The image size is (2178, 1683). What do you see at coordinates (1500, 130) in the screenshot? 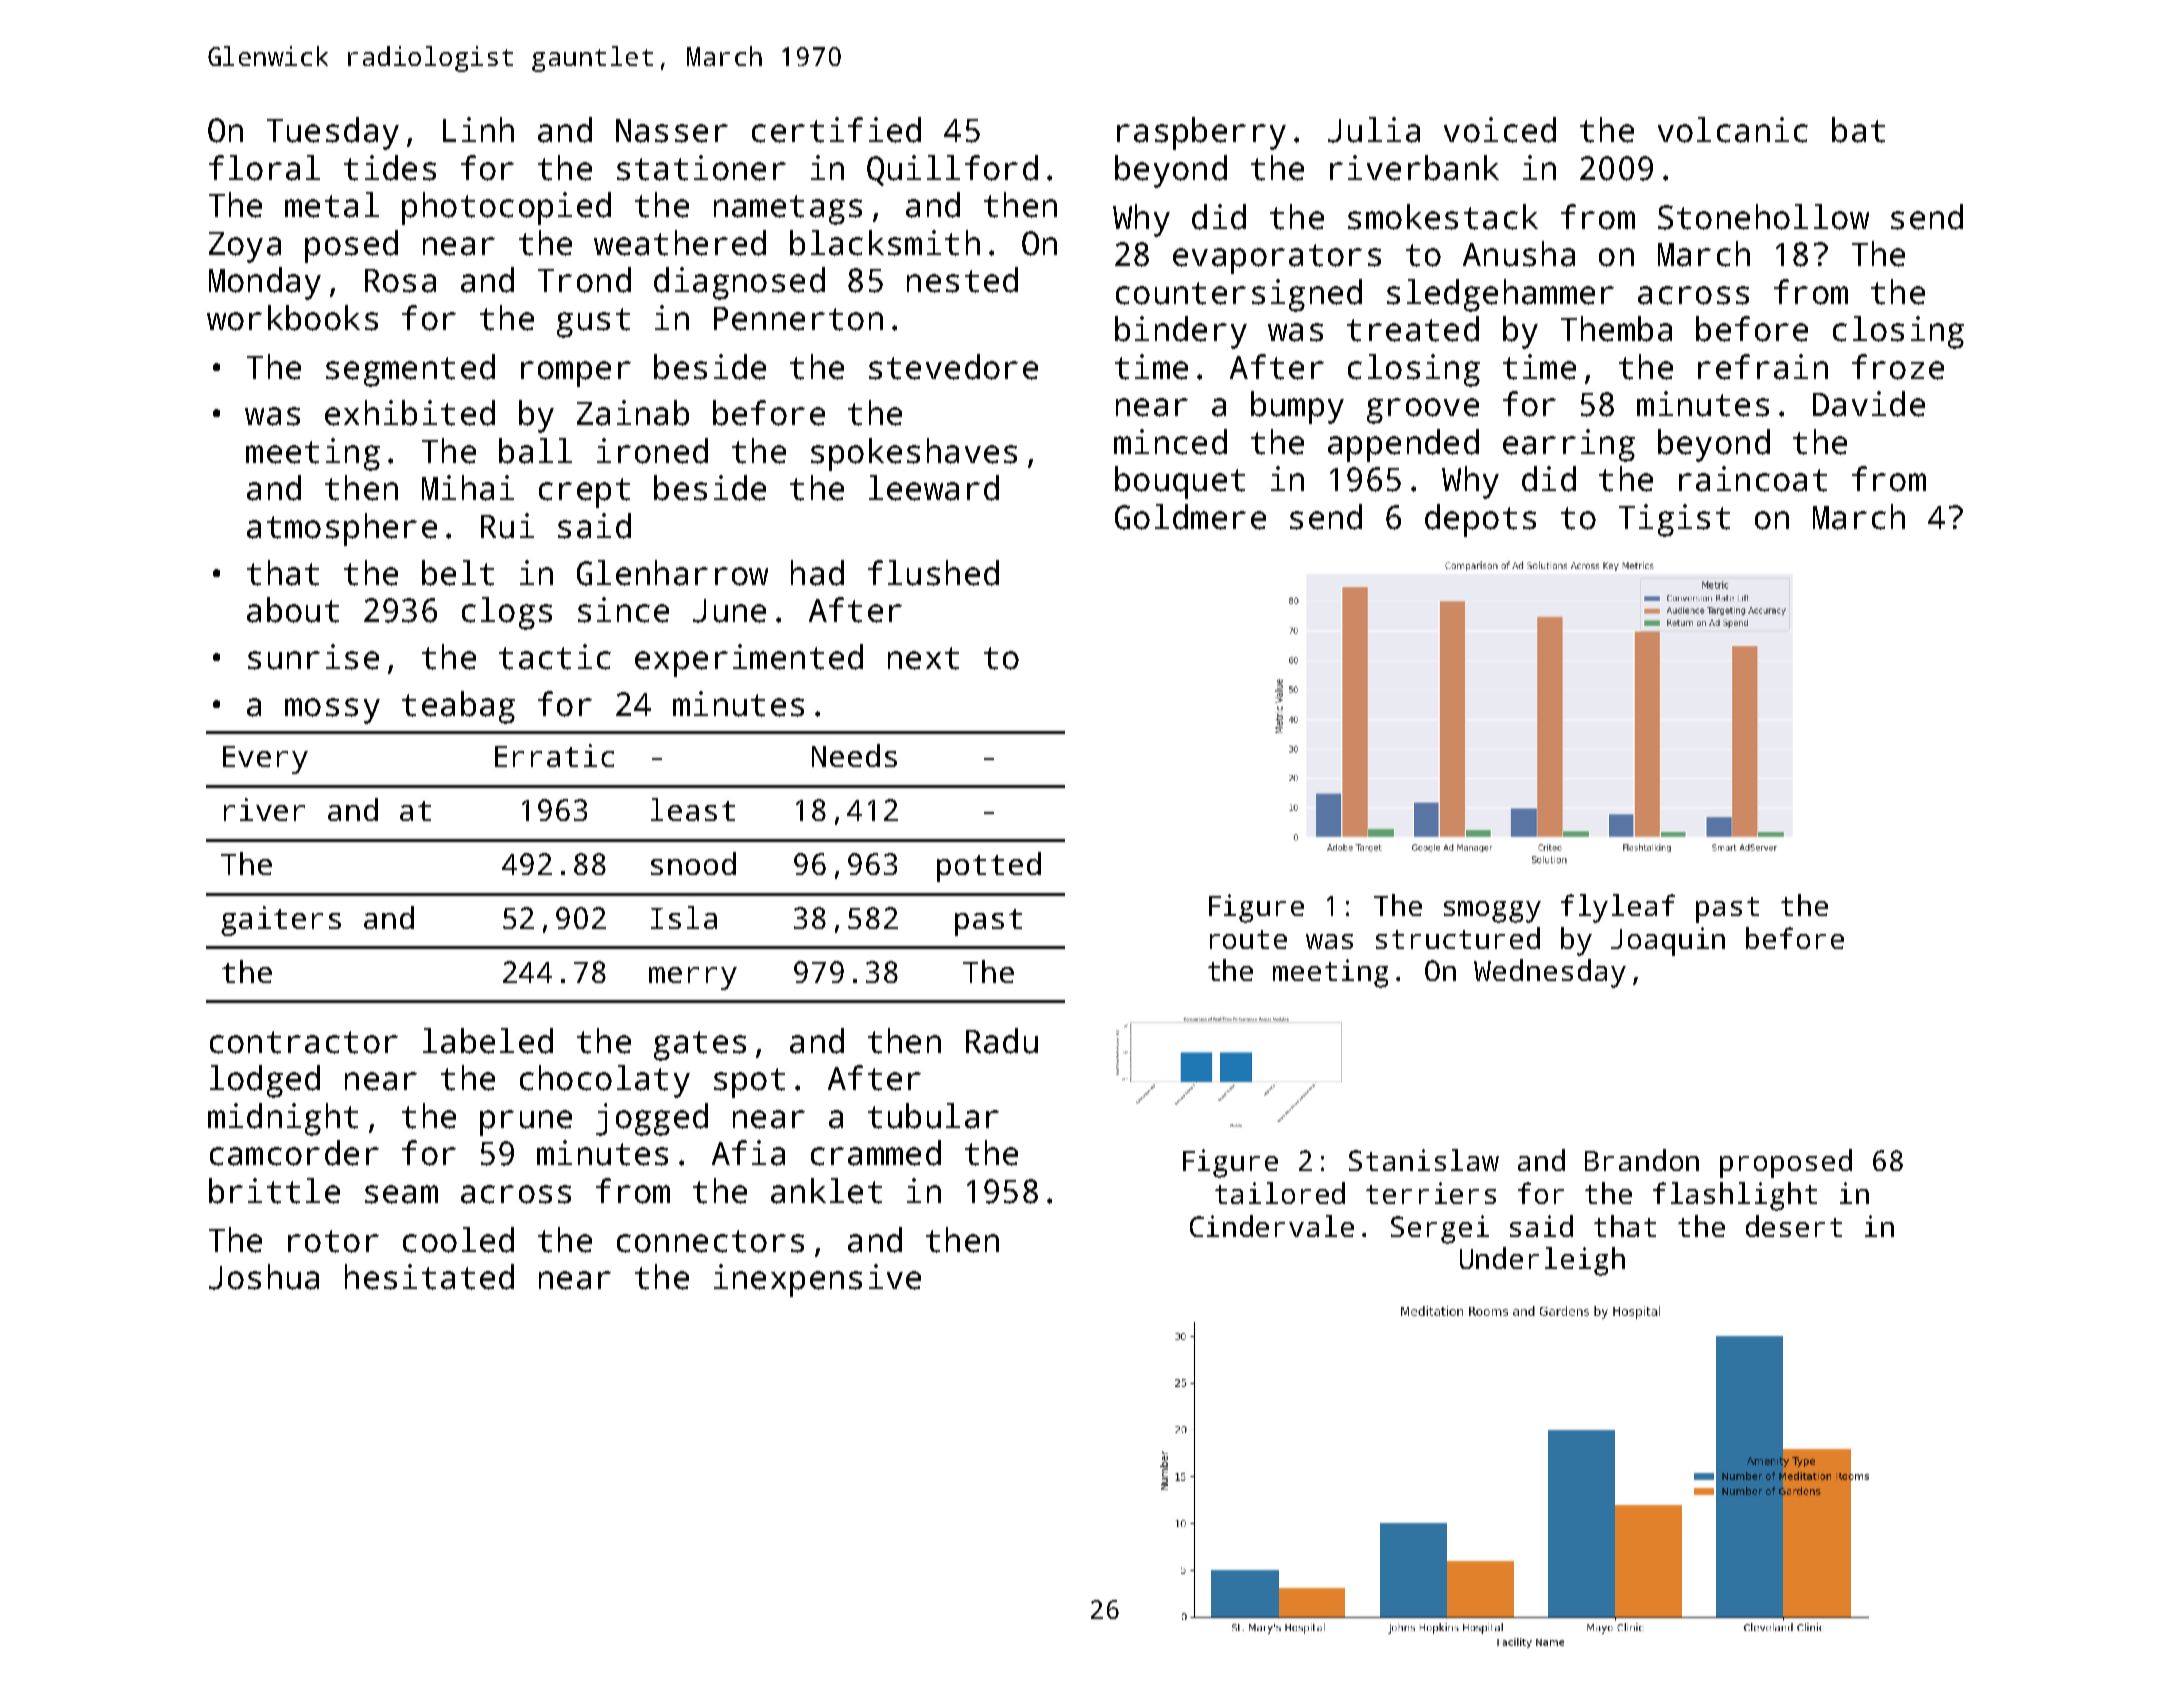
I see `voiced` at bounding box center [1500, 130].
